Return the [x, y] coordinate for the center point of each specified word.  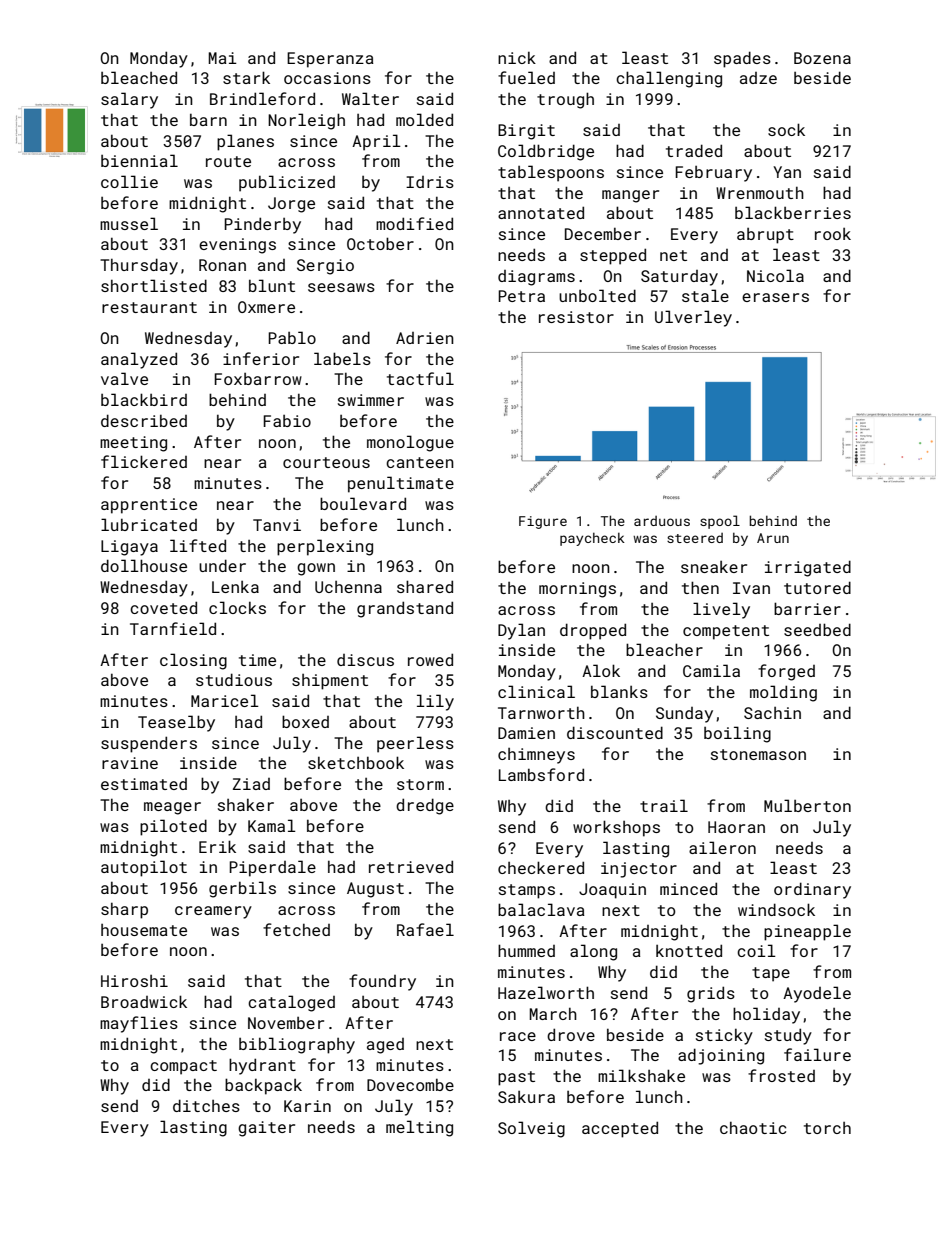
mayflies [139, 1024]
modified [414, 223]
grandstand [405, 609]
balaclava [541, 909]
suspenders [149, 744]
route [228, 161]
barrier [807, 608]
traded [694, 150]
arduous [662, 521]
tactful [420, 378]
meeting [133, 444]
